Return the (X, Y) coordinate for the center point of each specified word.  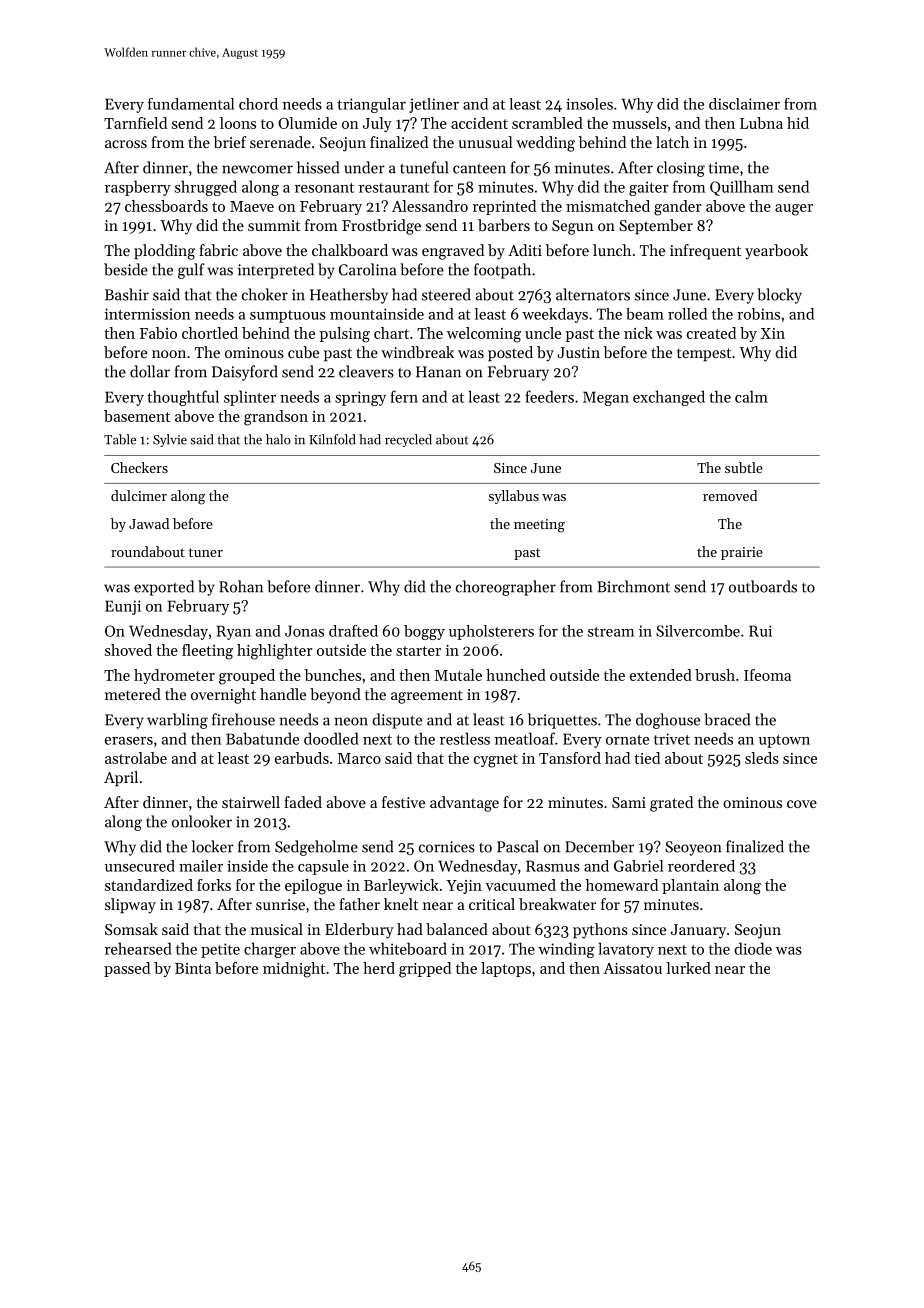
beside (126, 269)
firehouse (243, 719)
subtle (744, 467)
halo (278, 439)
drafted (353, 631)
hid (798, 123)
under (364, 167)
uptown (784, 741)
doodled (331, 738)
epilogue (313, 887)
